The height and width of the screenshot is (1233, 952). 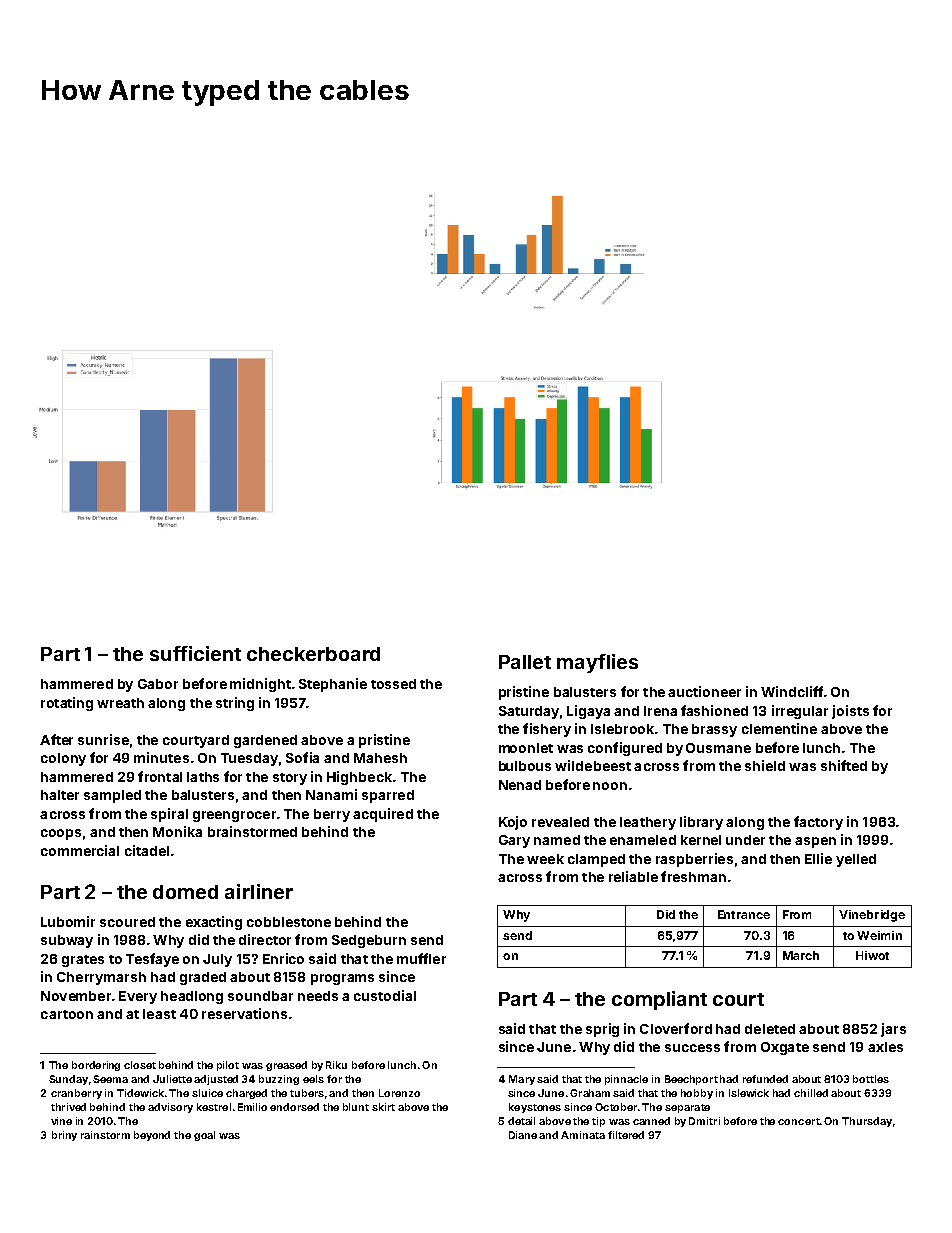 I want to click on moonlet, so click(x=526, y=748).
